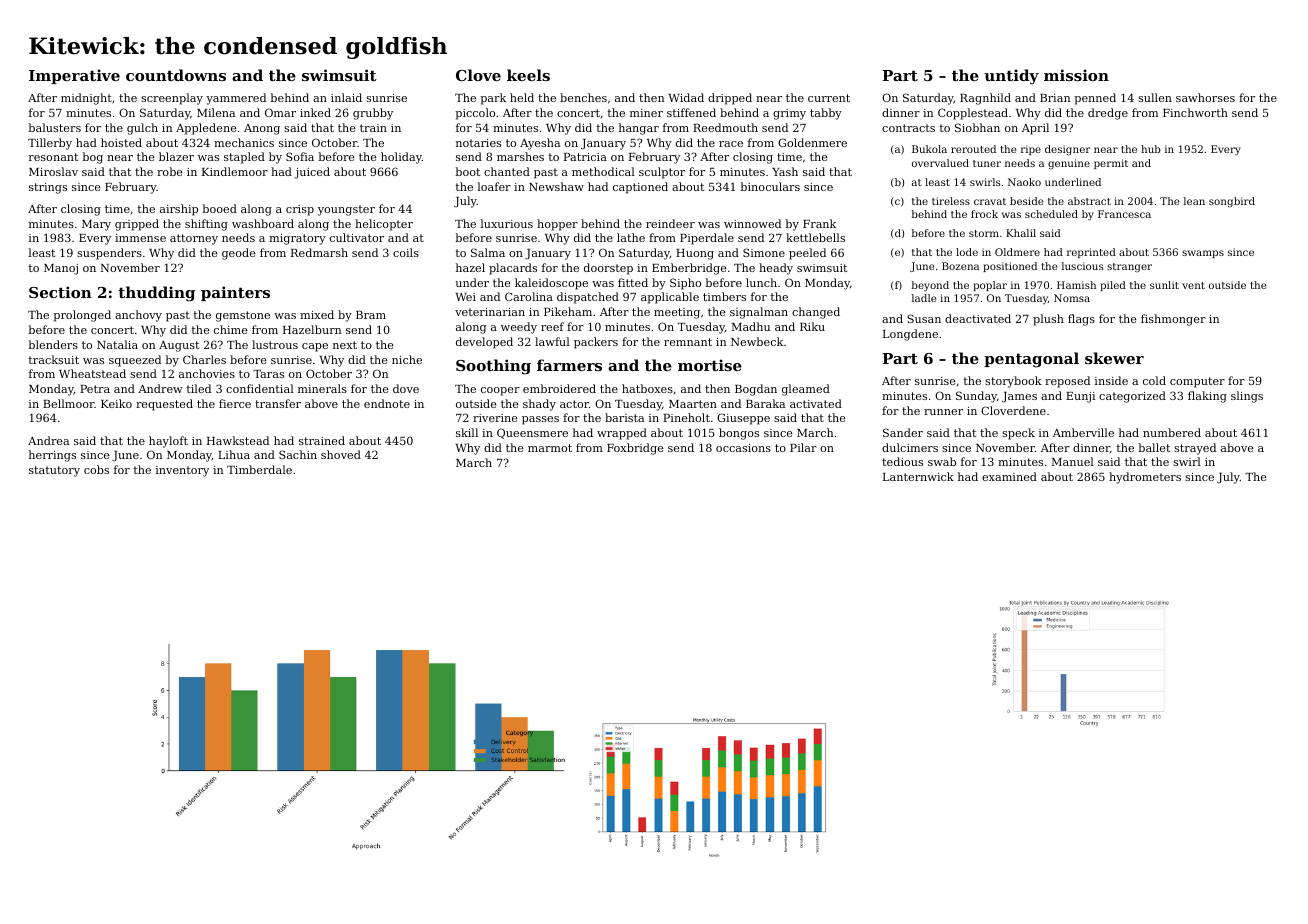 Image resolution: width=1308 pixels, height=924 pixels. Describe the element at coordinates (236, 99) in the screenshot. I see `yammered` at that location.
